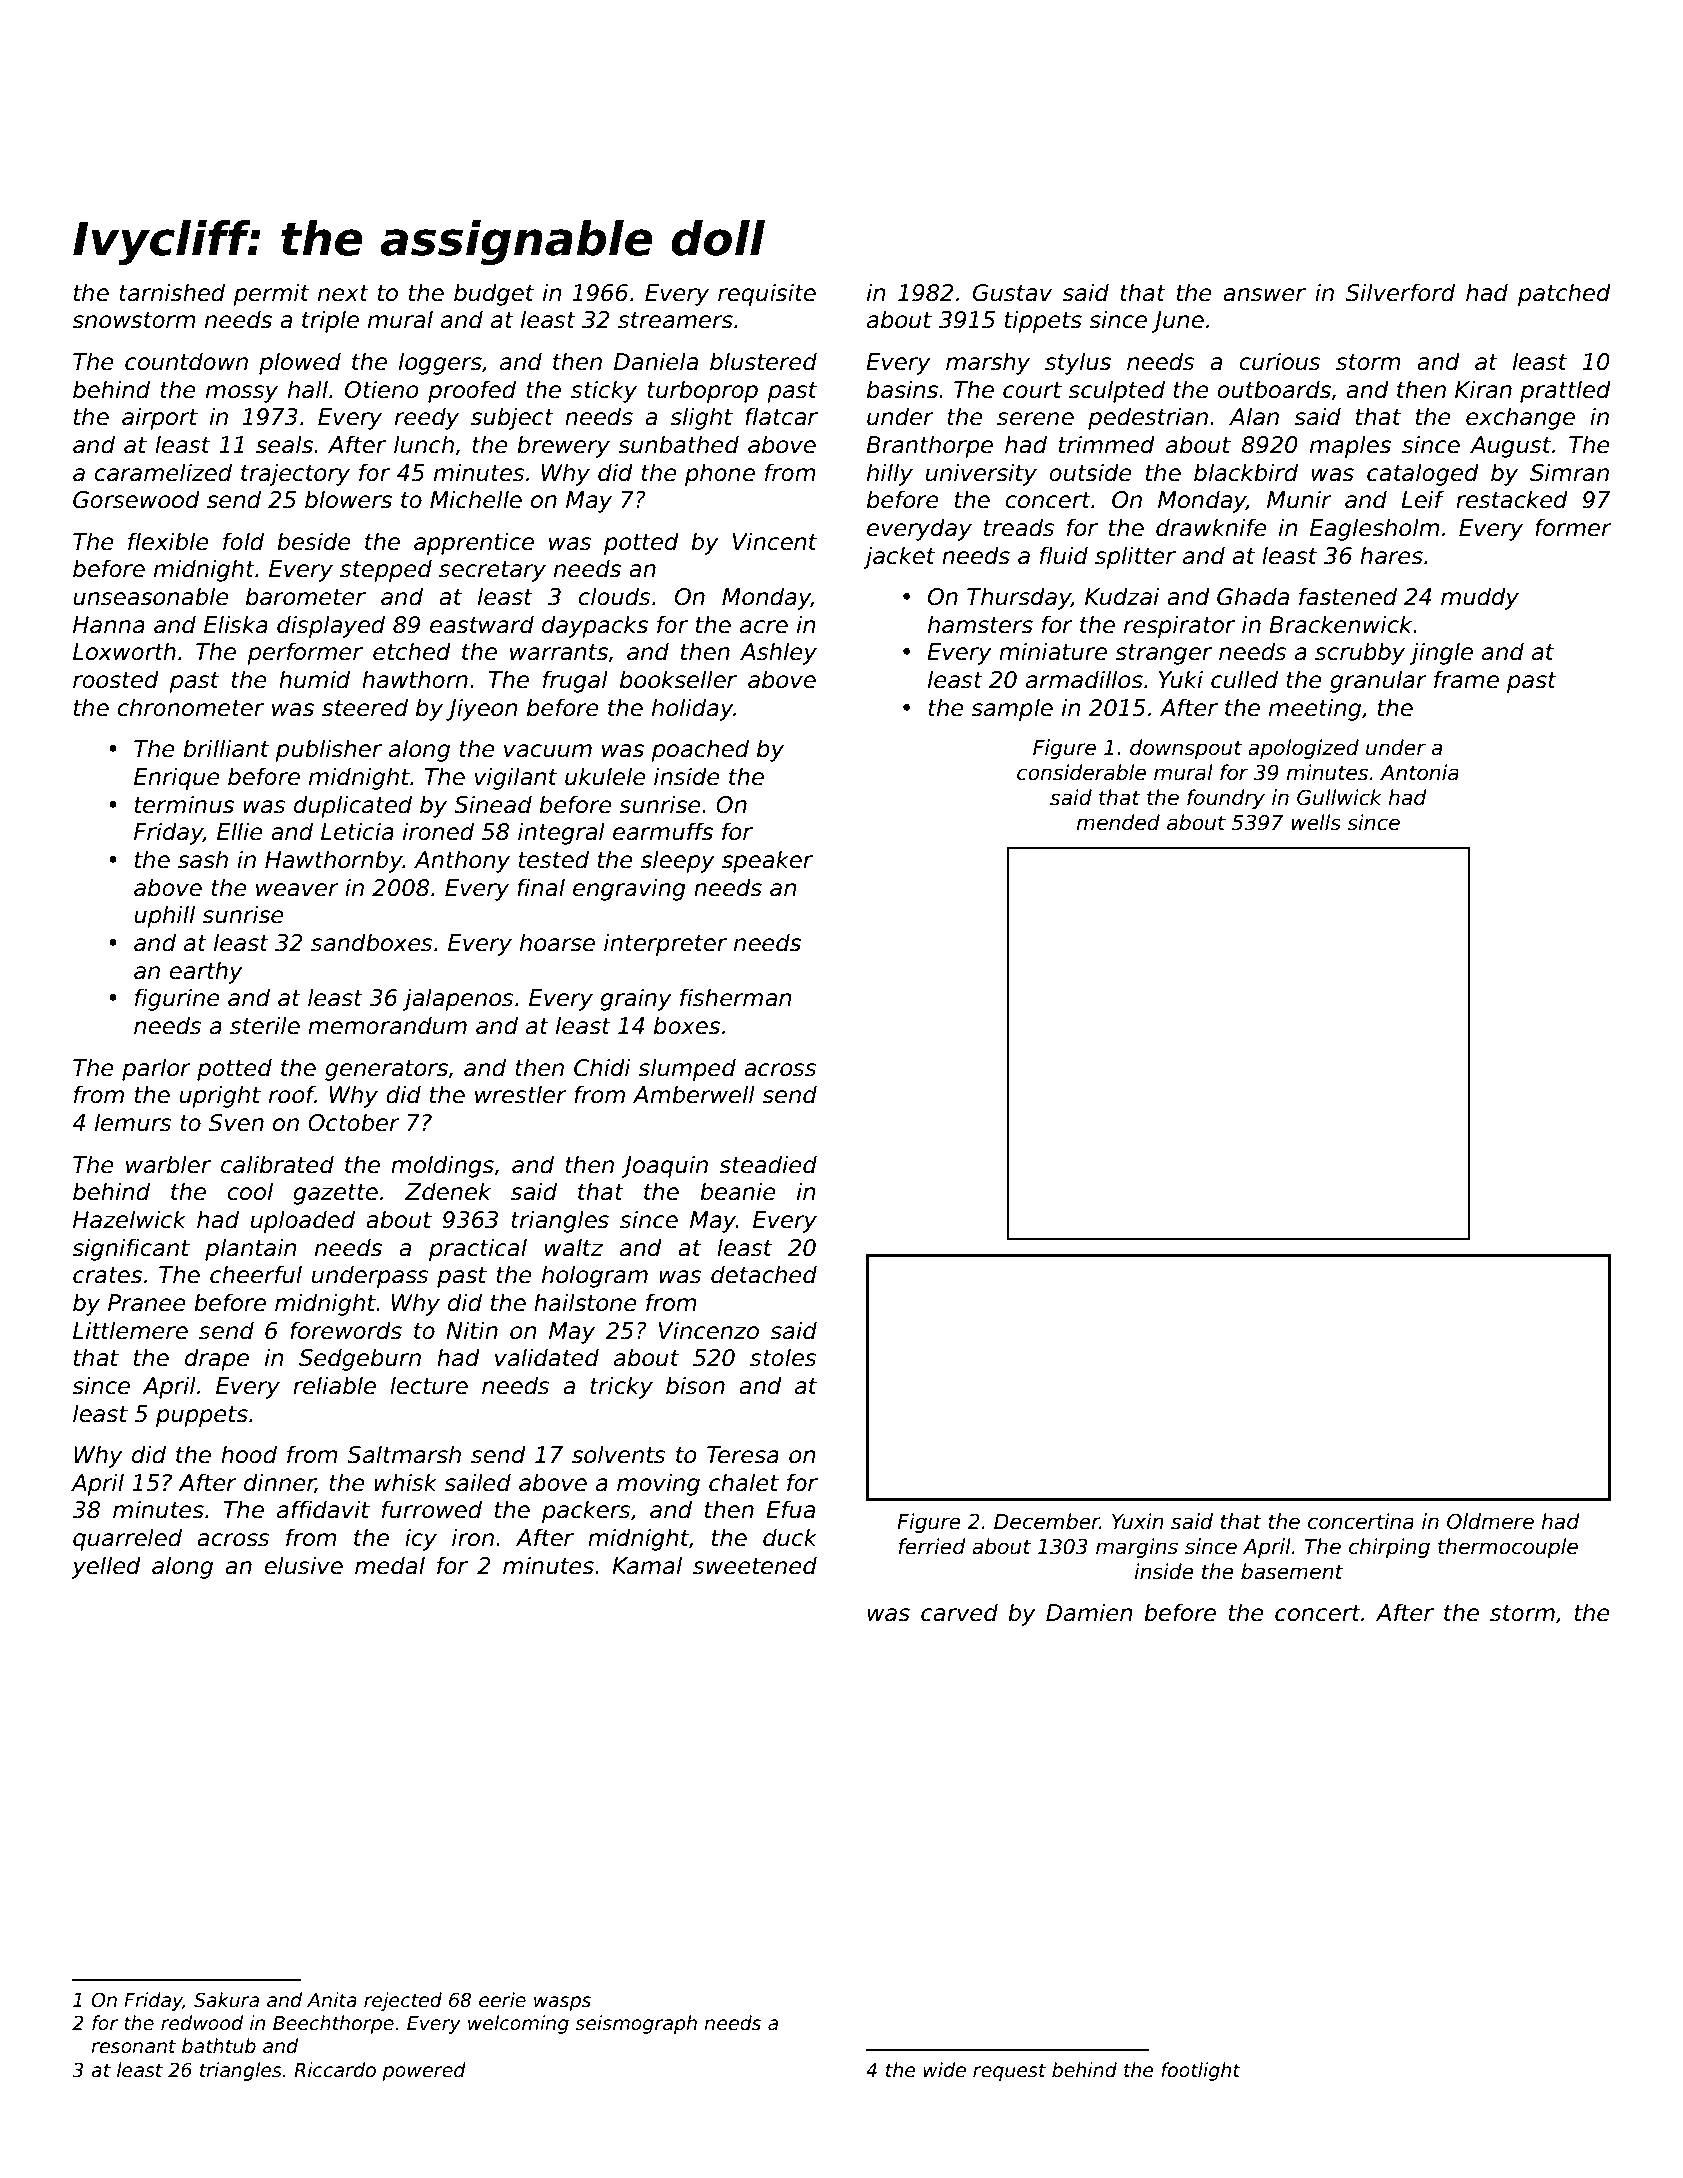 Image resolution: width=1683 pixels, height=2178 pixels. Describe the element at coordinates (1012, 709) in the document. I see `sample` at that location.
